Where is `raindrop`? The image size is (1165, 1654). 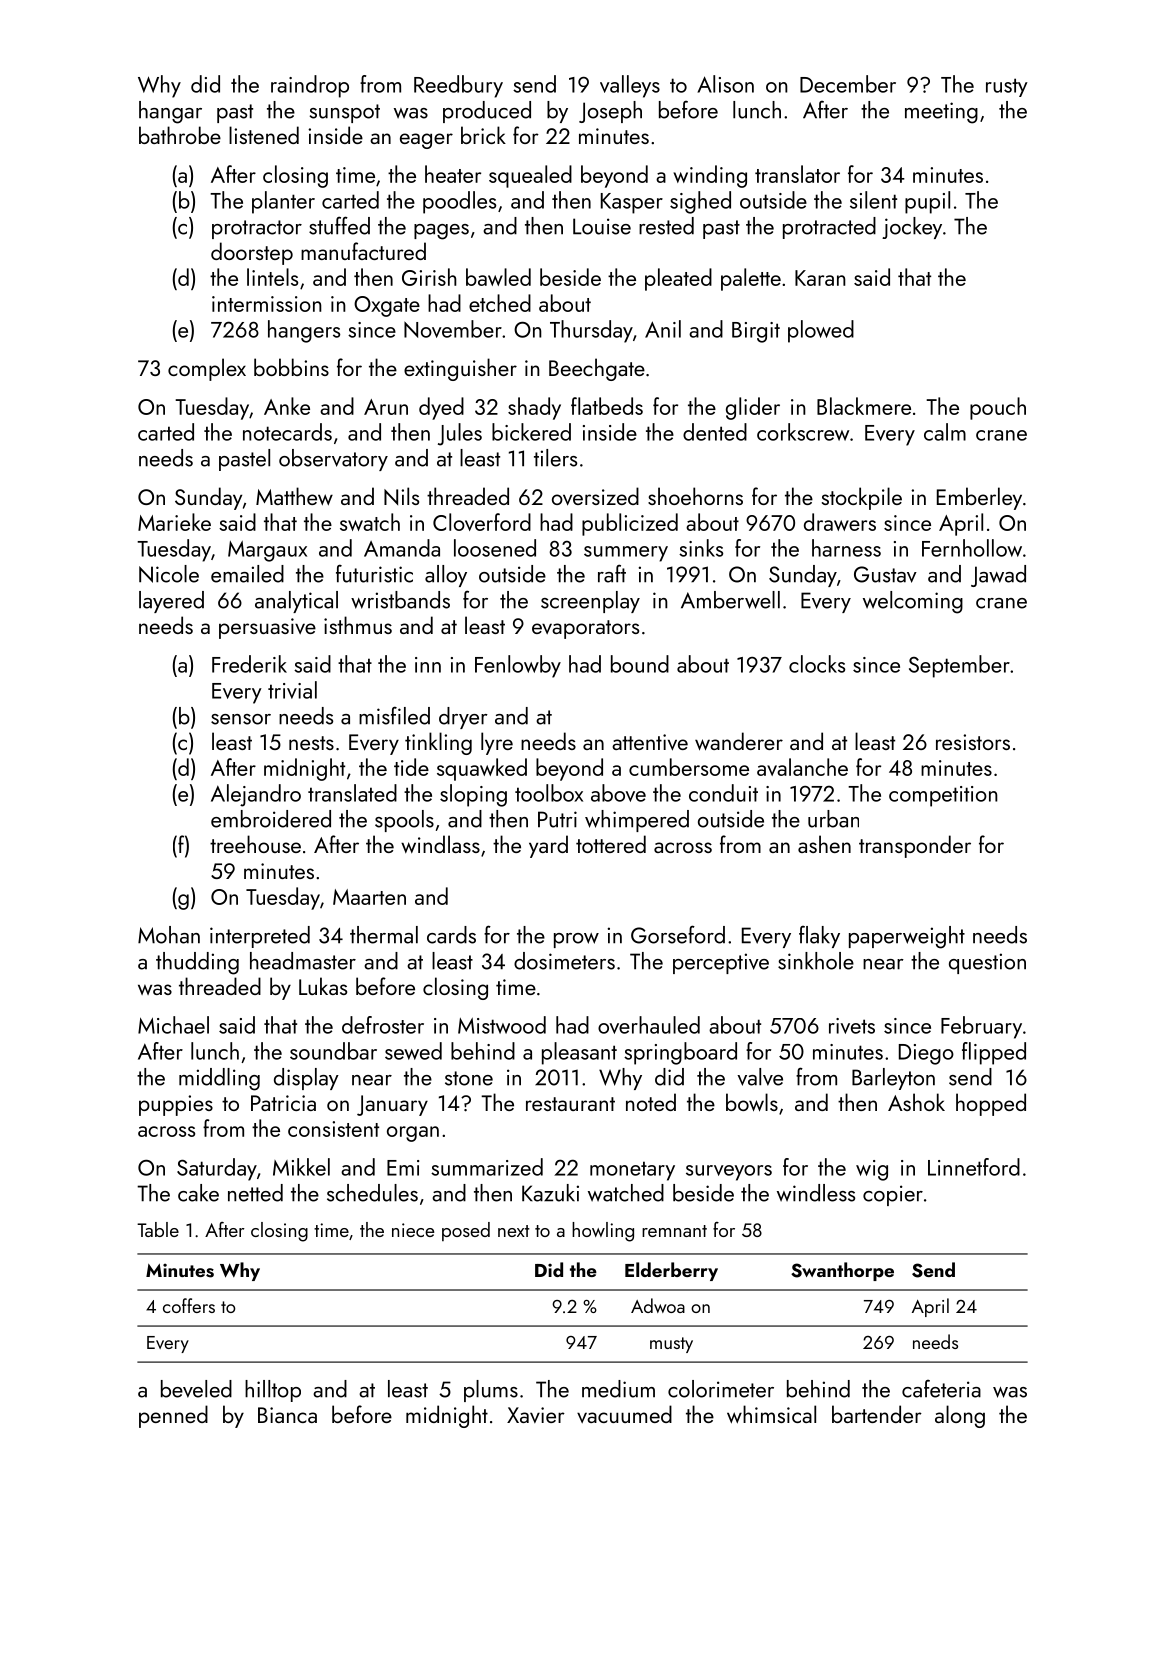
raindrop is located at coordinates (310, 86).
